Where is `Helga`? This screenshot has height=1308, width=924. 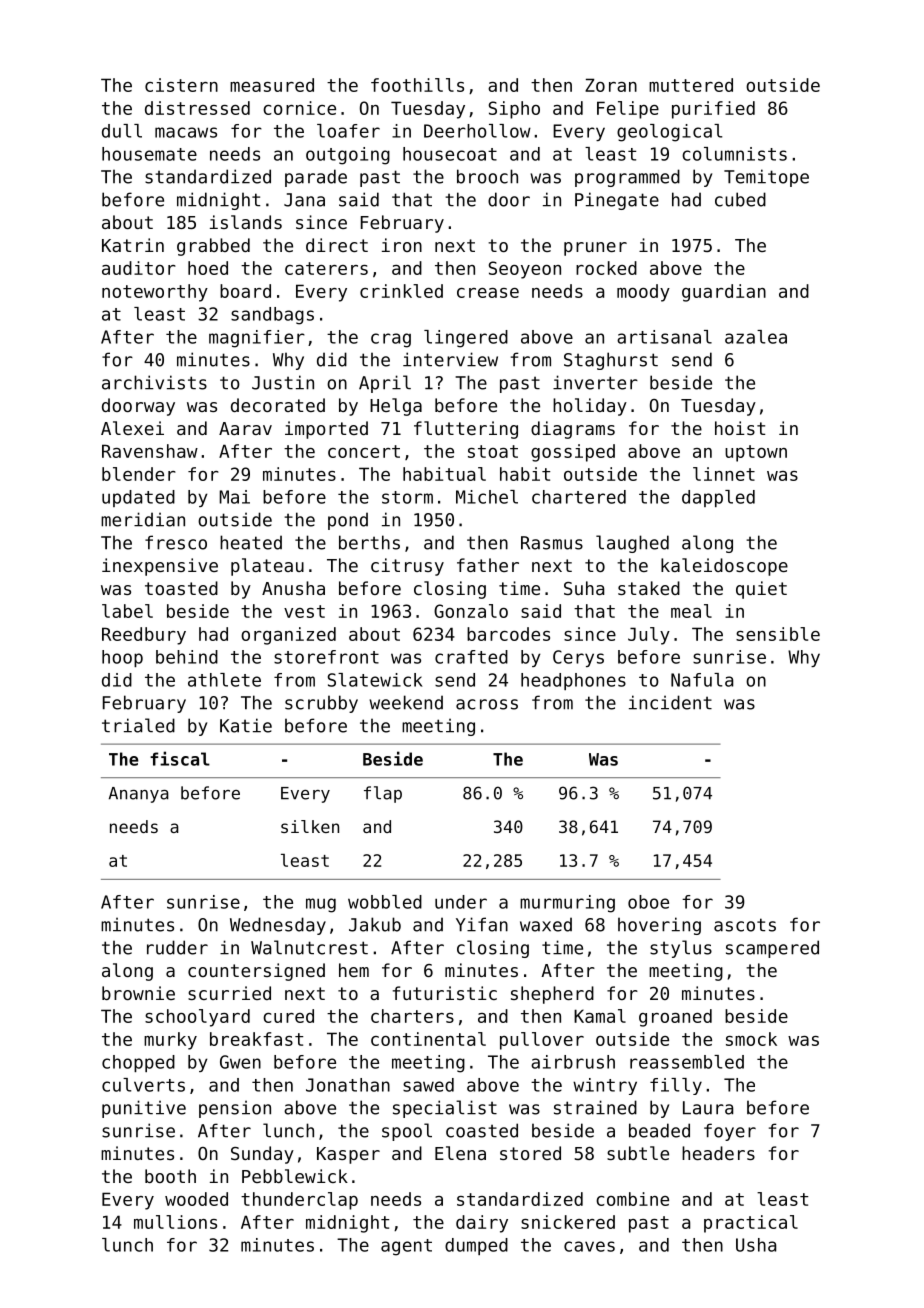 Helga is located at coordinates (396, 407).
